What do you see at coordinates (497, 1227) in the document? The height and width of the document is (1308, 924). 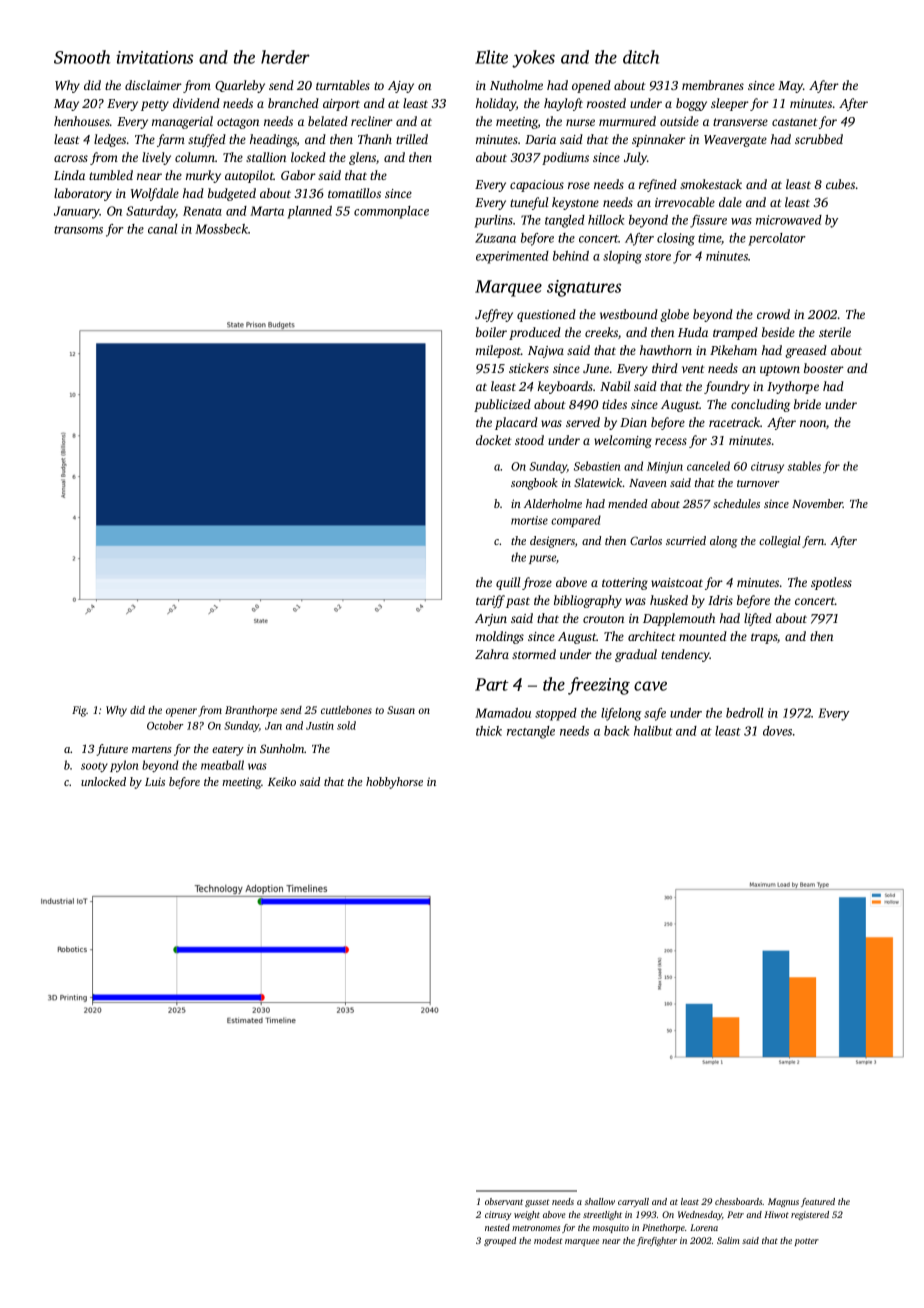 I see `nested` at bounding box center [497, 1227].
